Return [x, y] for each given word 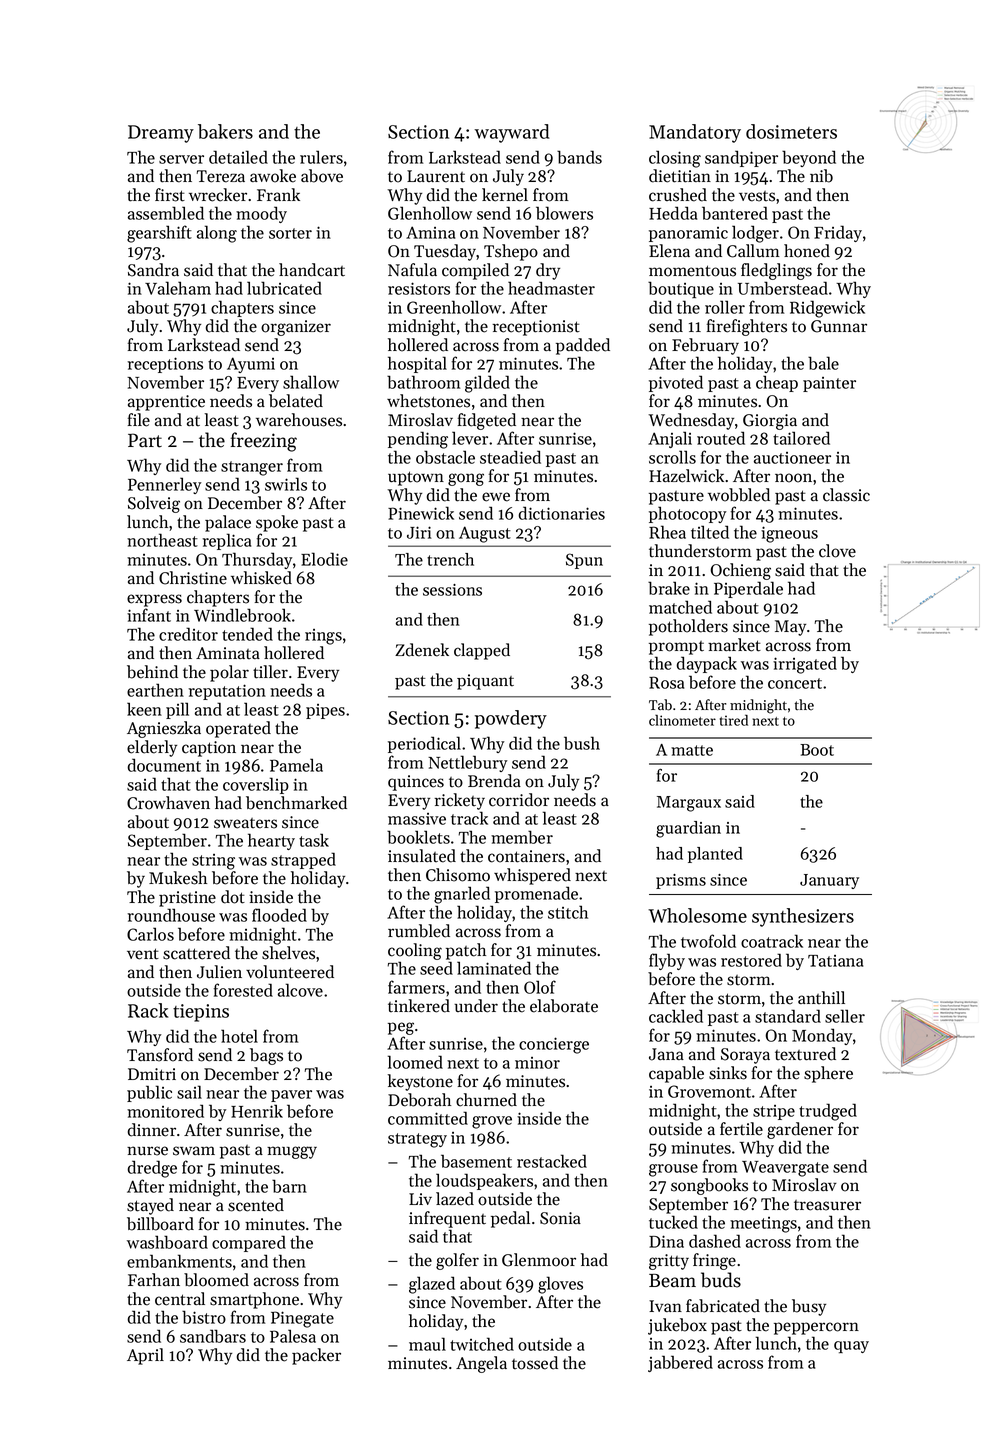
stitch [568, 912]
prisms [681, 881]
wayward [512, 133]
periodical [424, 744]
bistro [204, 1317]
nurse [147, 1151]
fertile [741, 1129]
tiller [270, 672]
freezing [264, 442]
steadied [510, 457]
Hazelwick [686, 476]
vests [757, 196]
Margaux [689, 804]
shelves [288, 953]
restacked [552, 1161]
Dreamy [161, 134]
